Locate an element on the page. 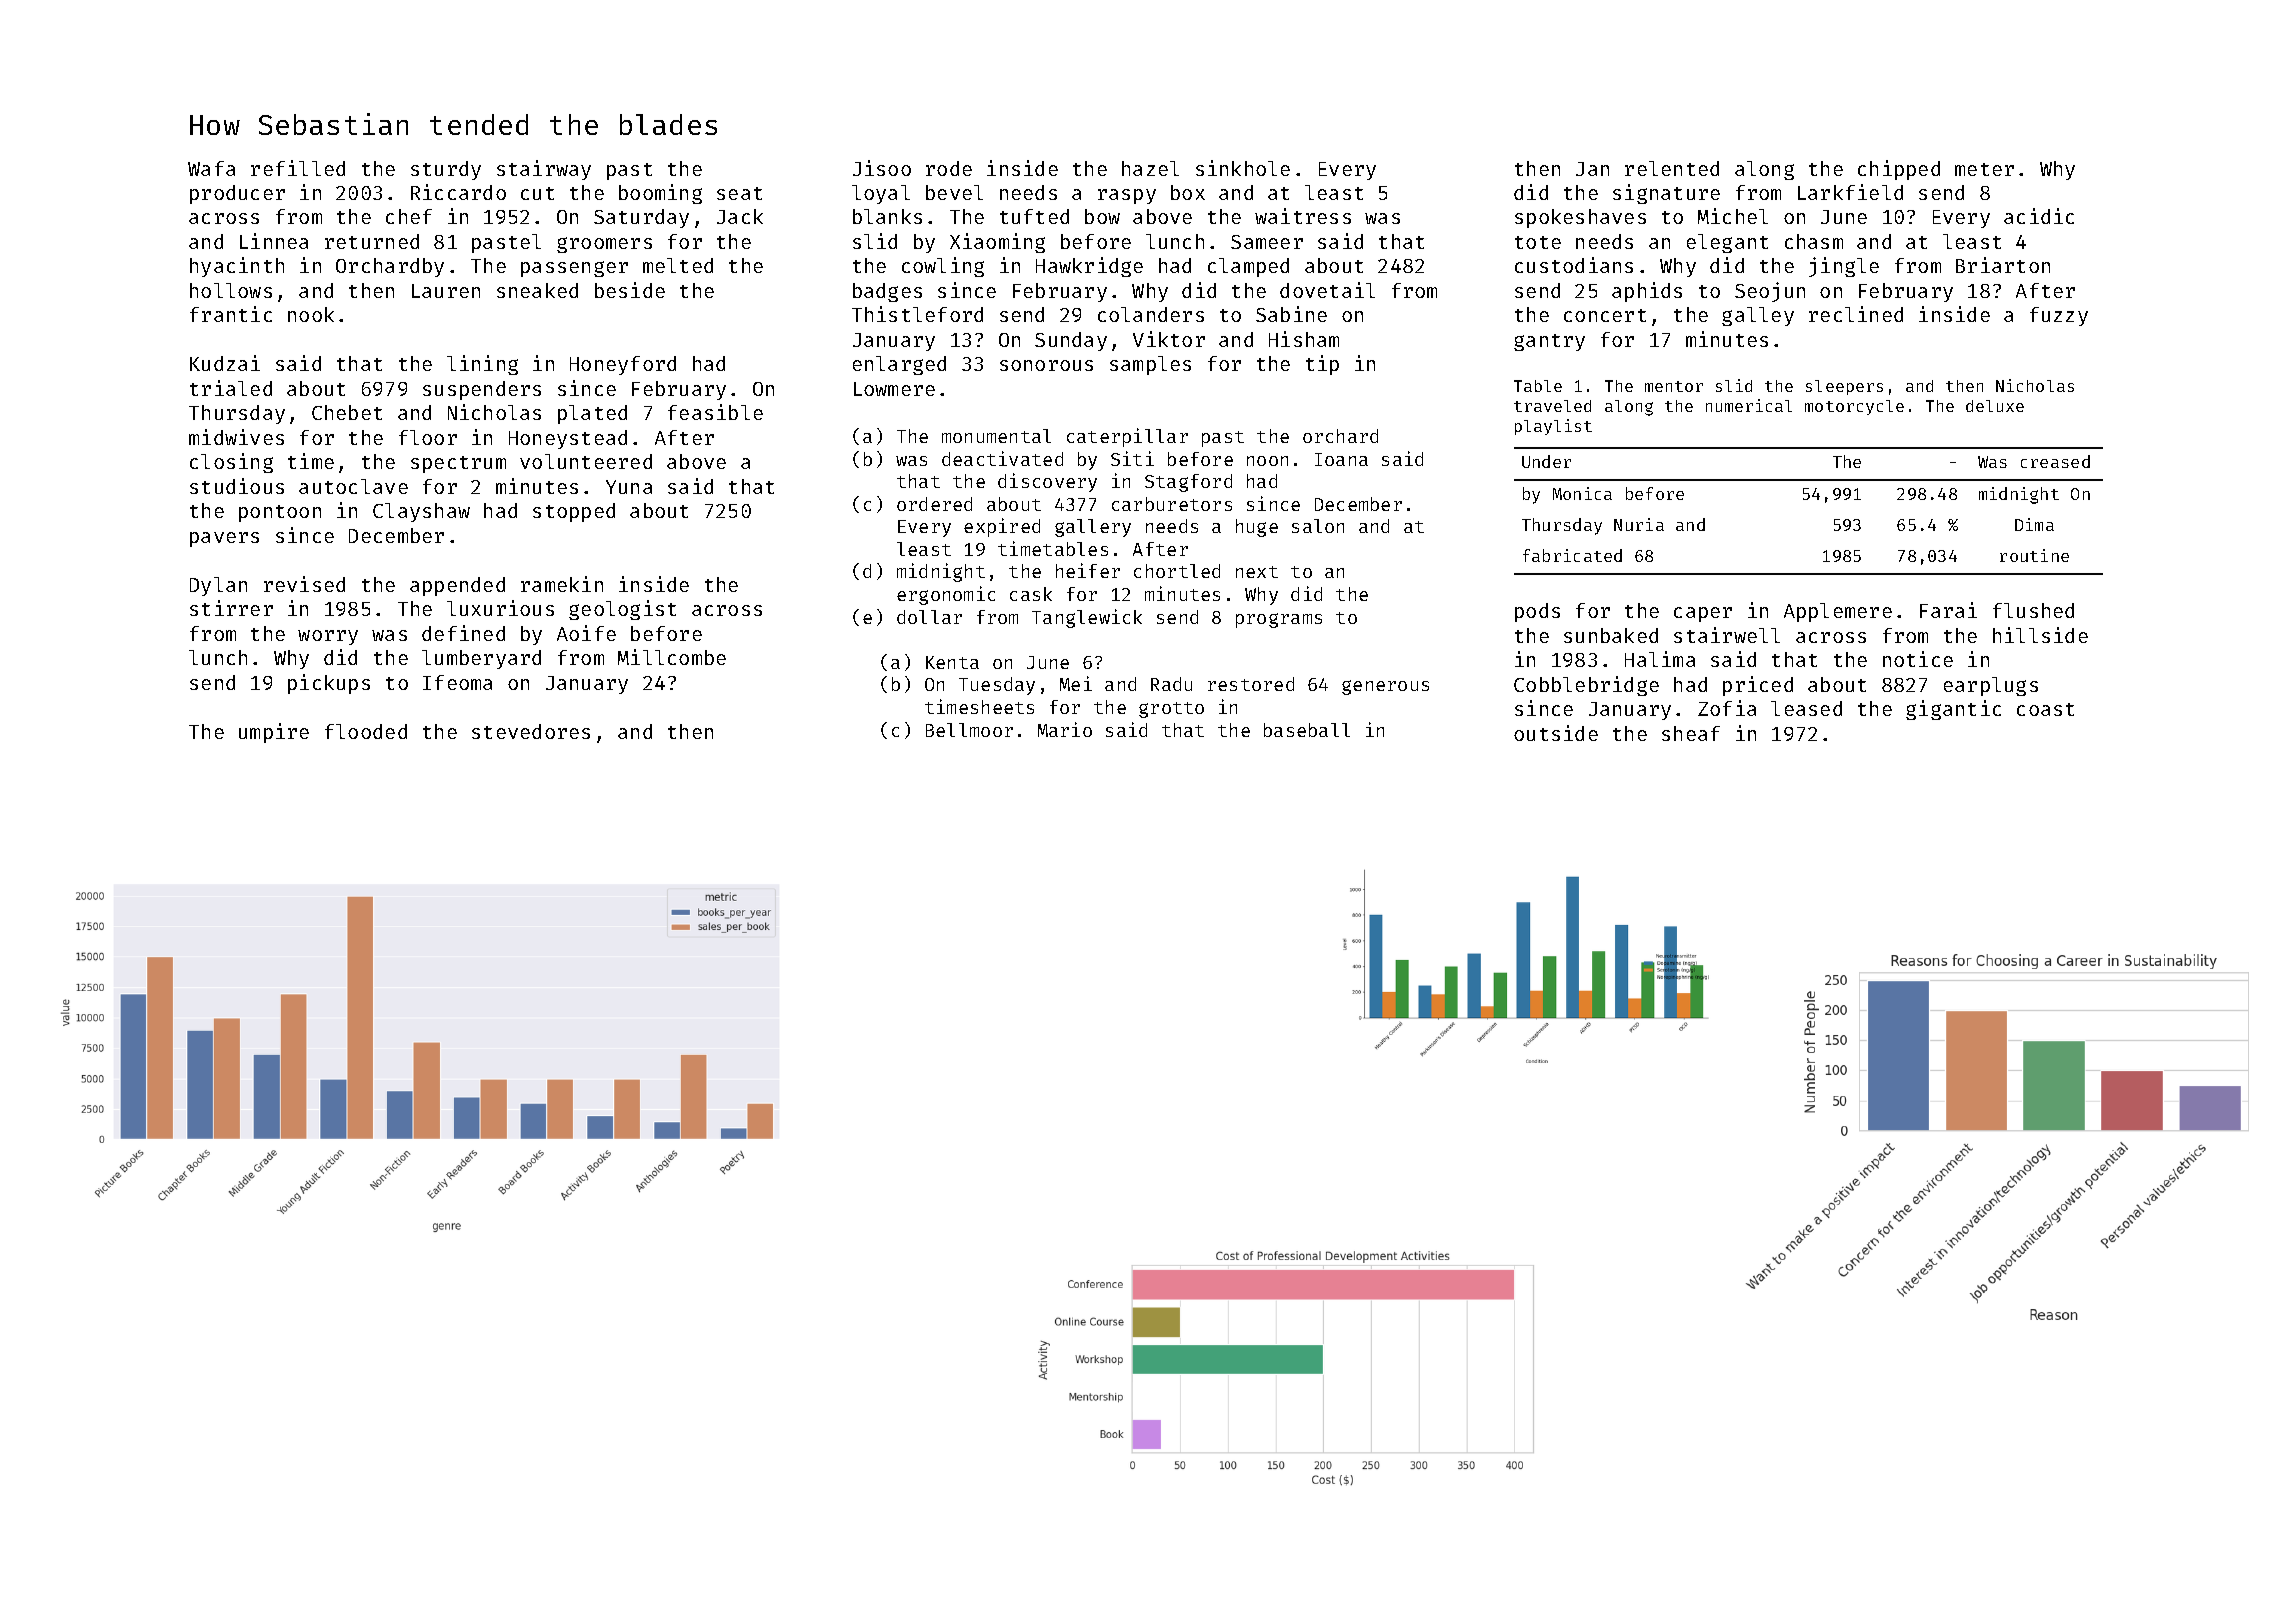 The width and height of the page is (2292, 1620). clamped is located at coordinates (1248, 267).
